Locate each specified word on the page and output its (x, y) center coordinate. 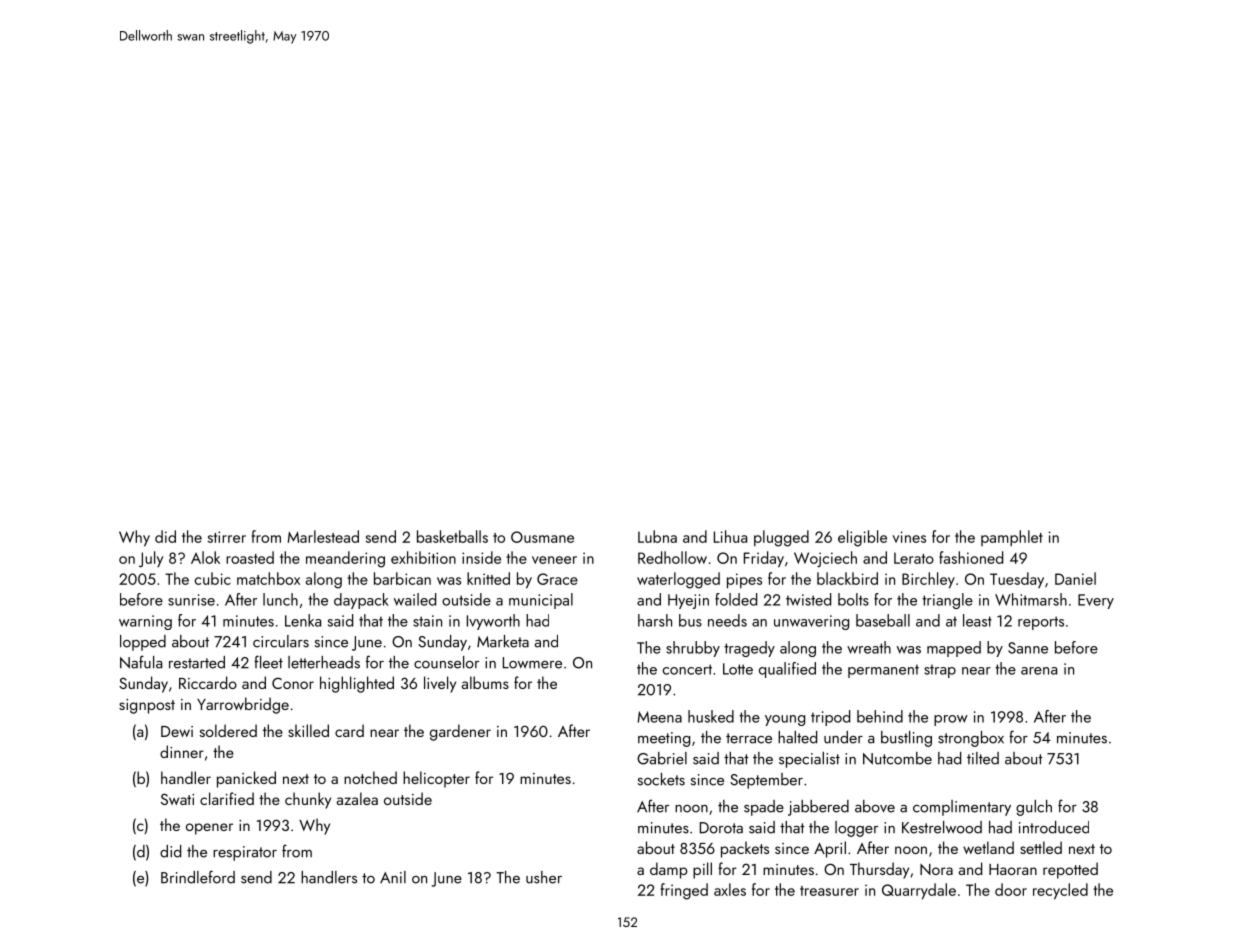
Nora (936, 869)
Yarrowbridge (243, 705)
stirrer (227, 537)
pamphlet (1012, 538)
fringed (684, 891)
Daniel (1075, 578)
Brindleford (198, 877)
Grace (557, 579)
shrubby (693, 649)
